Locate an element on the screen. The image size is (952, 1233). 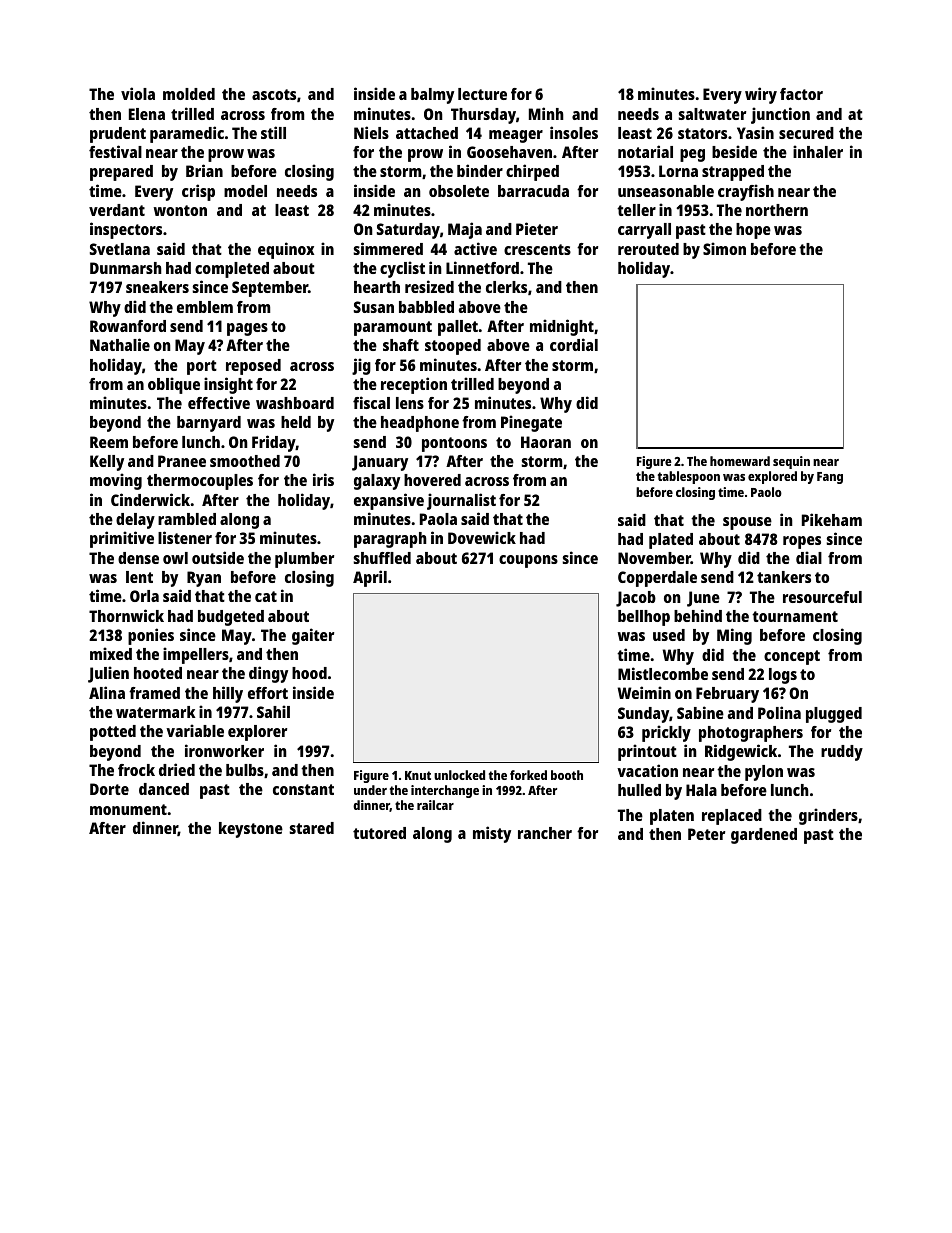
lent is located at coordinates (139, 577).
